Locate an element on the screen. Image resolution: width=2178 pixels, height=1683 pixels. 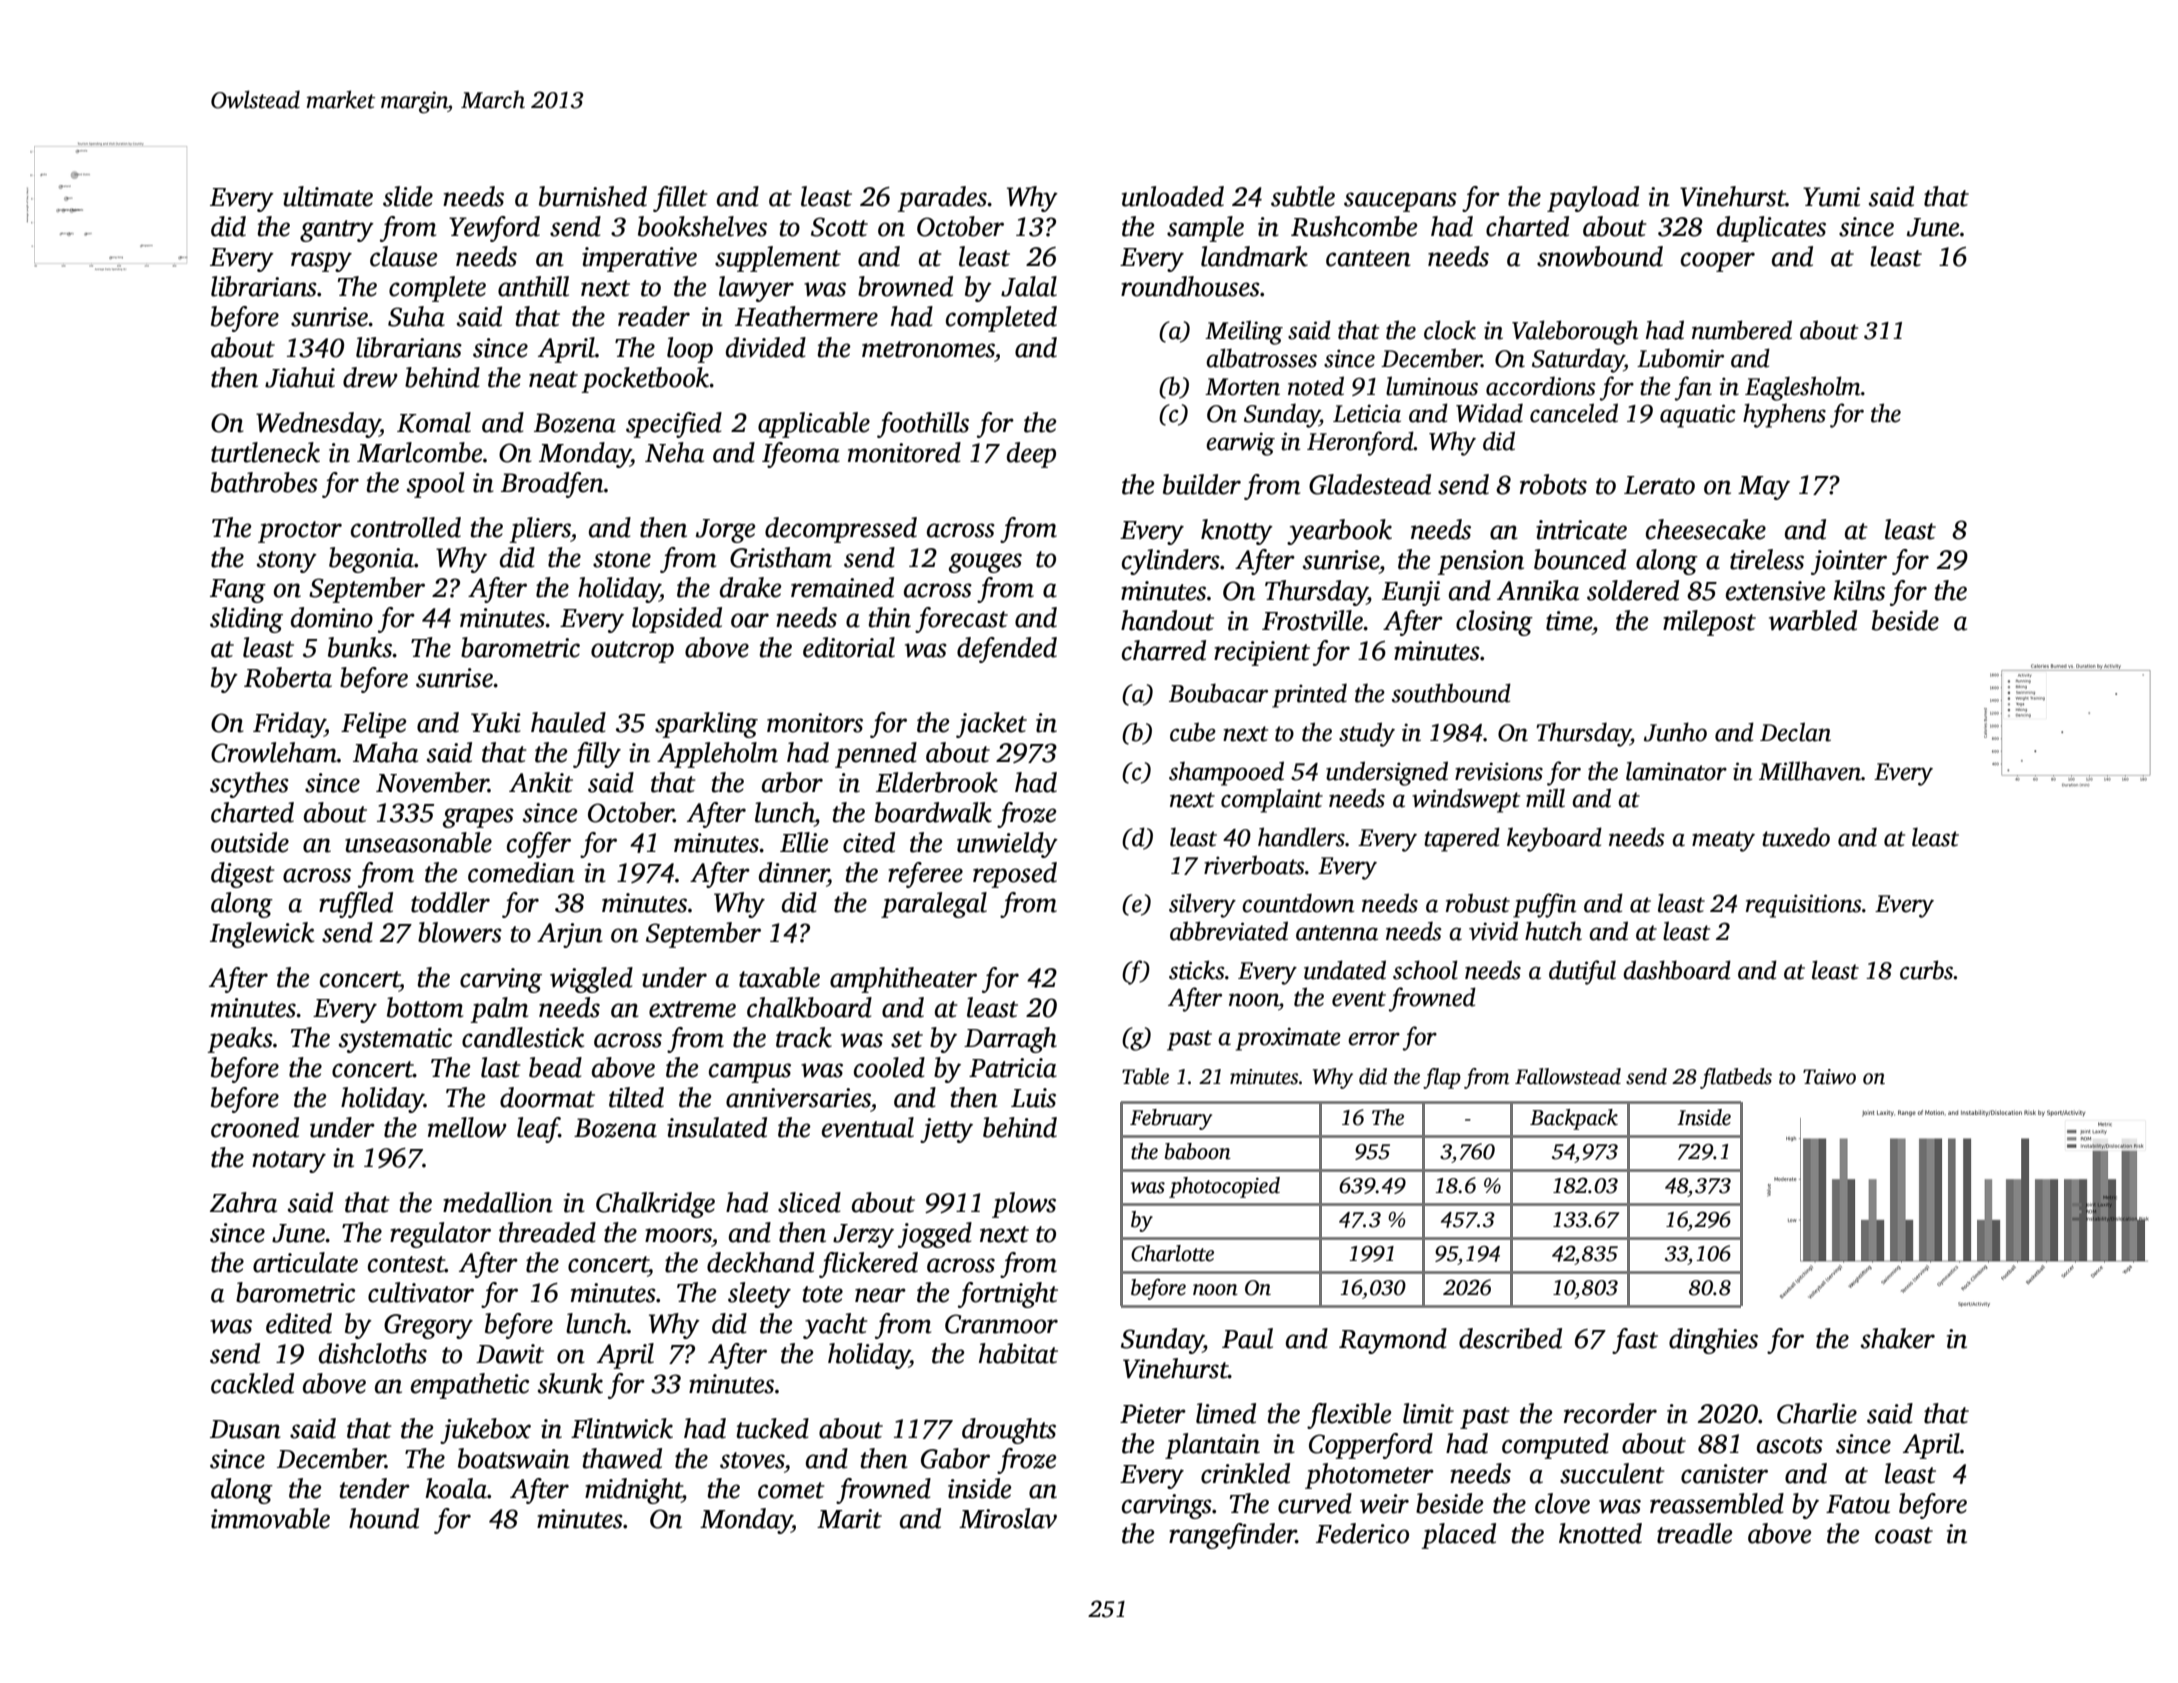
curbs is located at coordinates (1927, 970).
